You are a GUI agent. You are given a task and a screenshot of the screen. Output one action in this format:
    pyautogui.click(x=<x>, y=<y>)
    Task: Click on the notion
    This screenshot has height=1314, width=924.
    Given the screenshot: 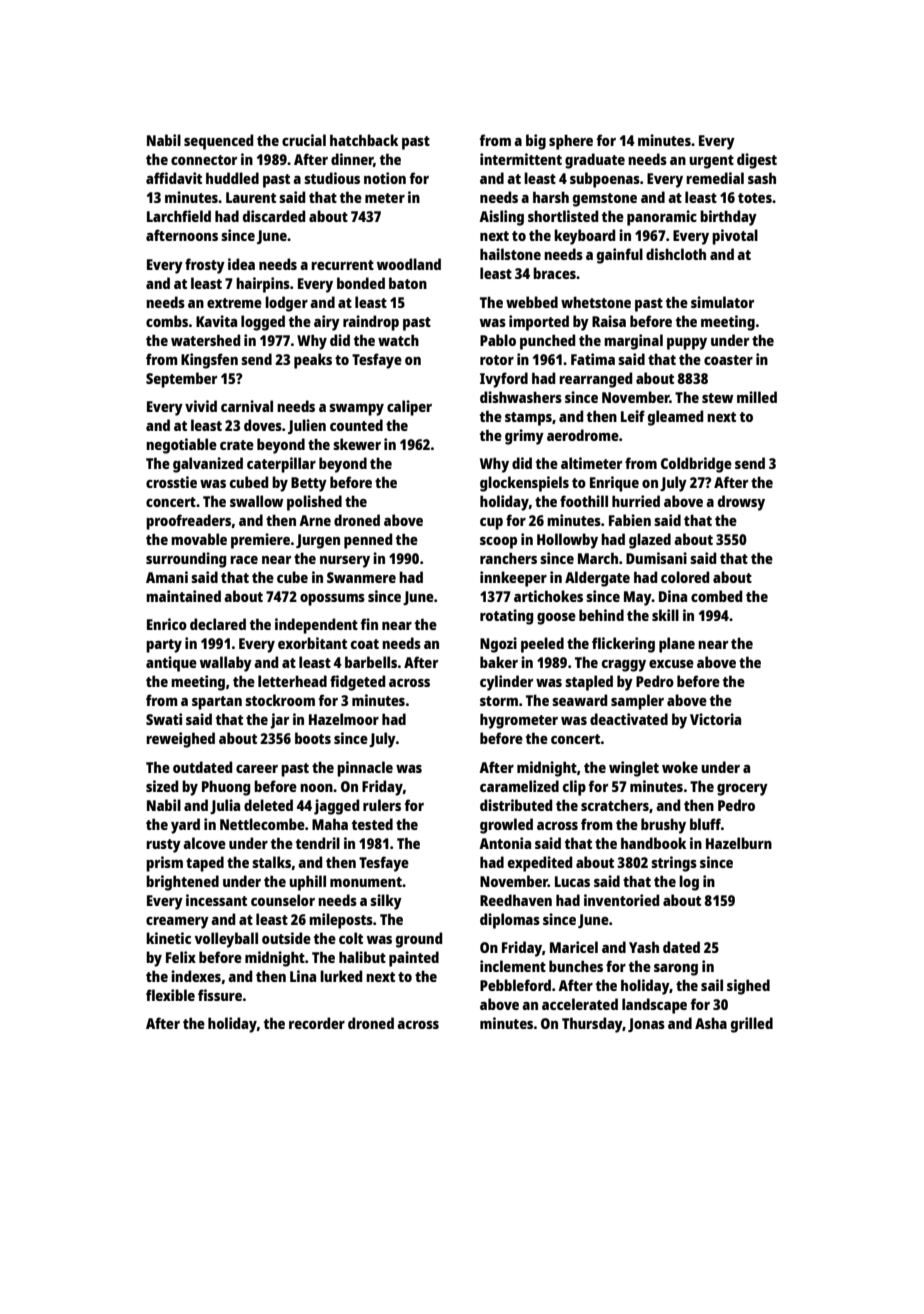 What is the action you would take?
    pyautogui.click(x=385, y=178)
